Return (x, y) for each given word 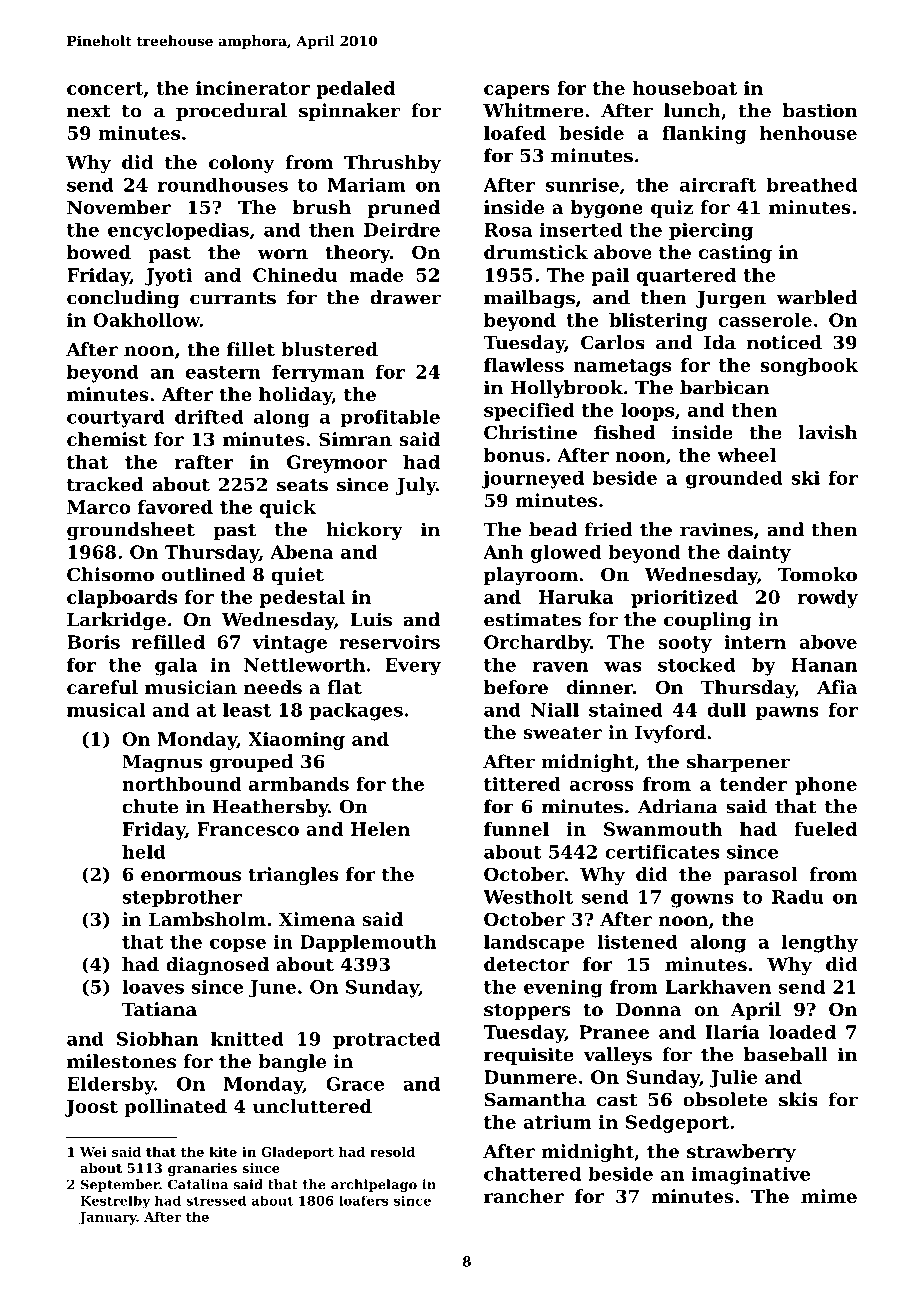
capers (517, 92)
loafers (364, 1201)
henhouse (808, 133)
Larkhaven (718, 987)
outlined (204, 574)
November (119, 207)
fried (608, 529)
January (108, 1218)
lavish (827, 432)
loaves (153, 987)
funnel (516, 829)
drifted (209, 417)
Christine (530, 432)
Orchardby (537, 644)
